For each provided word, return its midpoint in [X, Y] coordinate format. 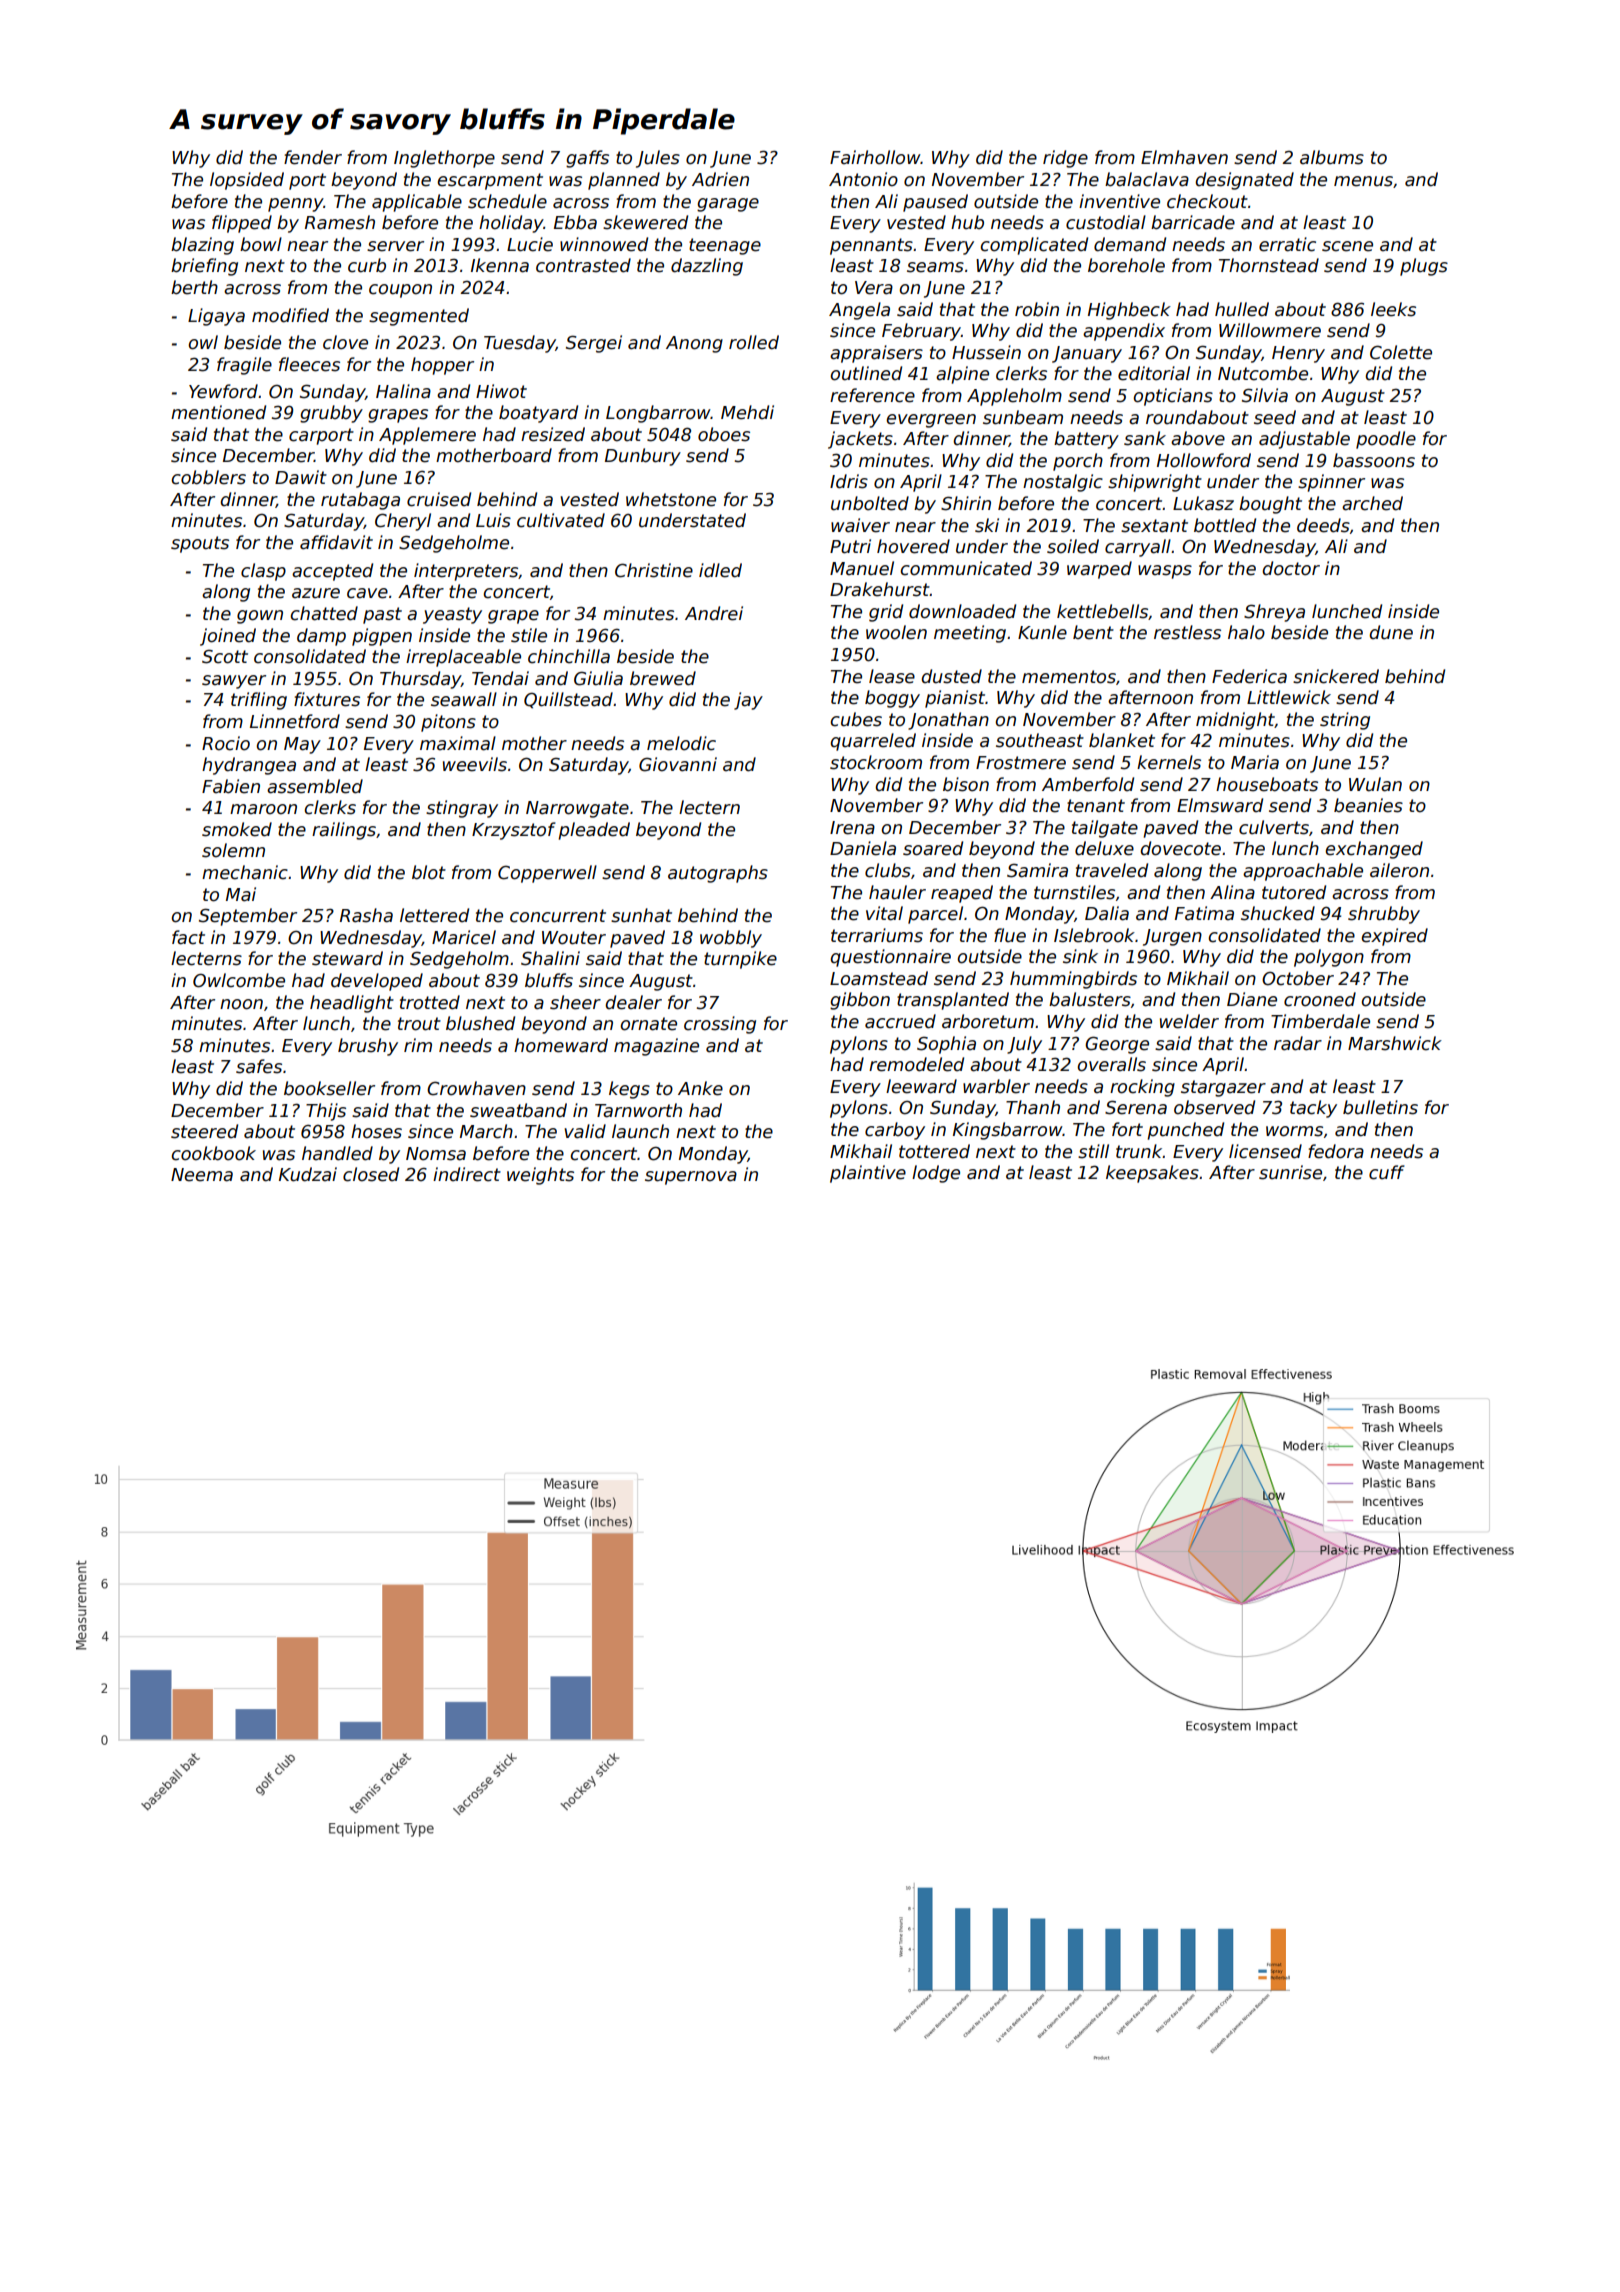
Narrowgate [577, 809]
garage [728, 205]
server [395, 246]
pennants [871, 246]
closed [371, 1174]
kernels [1169, 762]
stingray [462, 809]
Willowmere [1270, 330]
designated [1244, 181]
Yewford [223, 391]
